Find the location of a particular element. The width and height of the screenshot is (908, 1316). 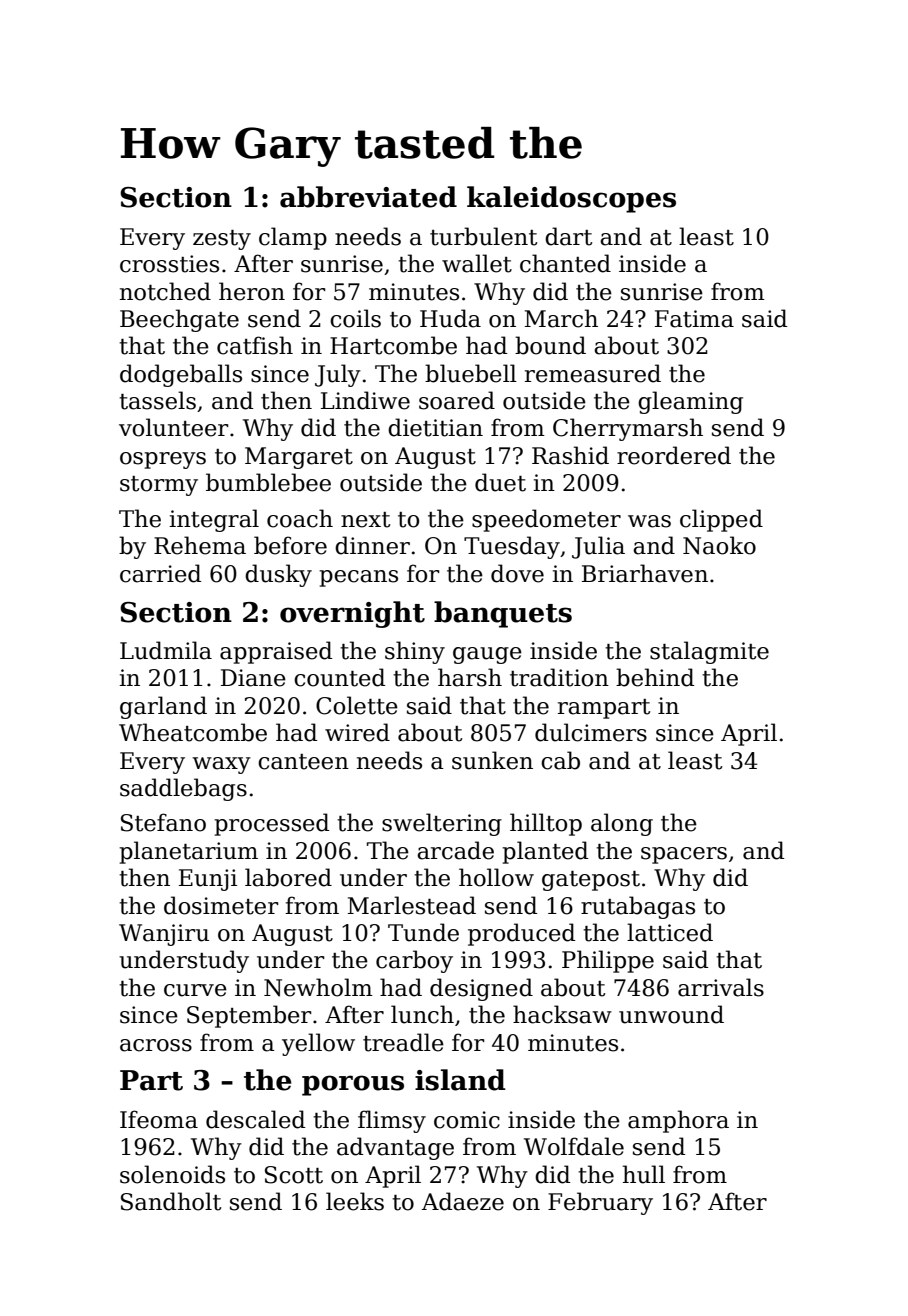

treadle is located at coordinates (403, 1042).
